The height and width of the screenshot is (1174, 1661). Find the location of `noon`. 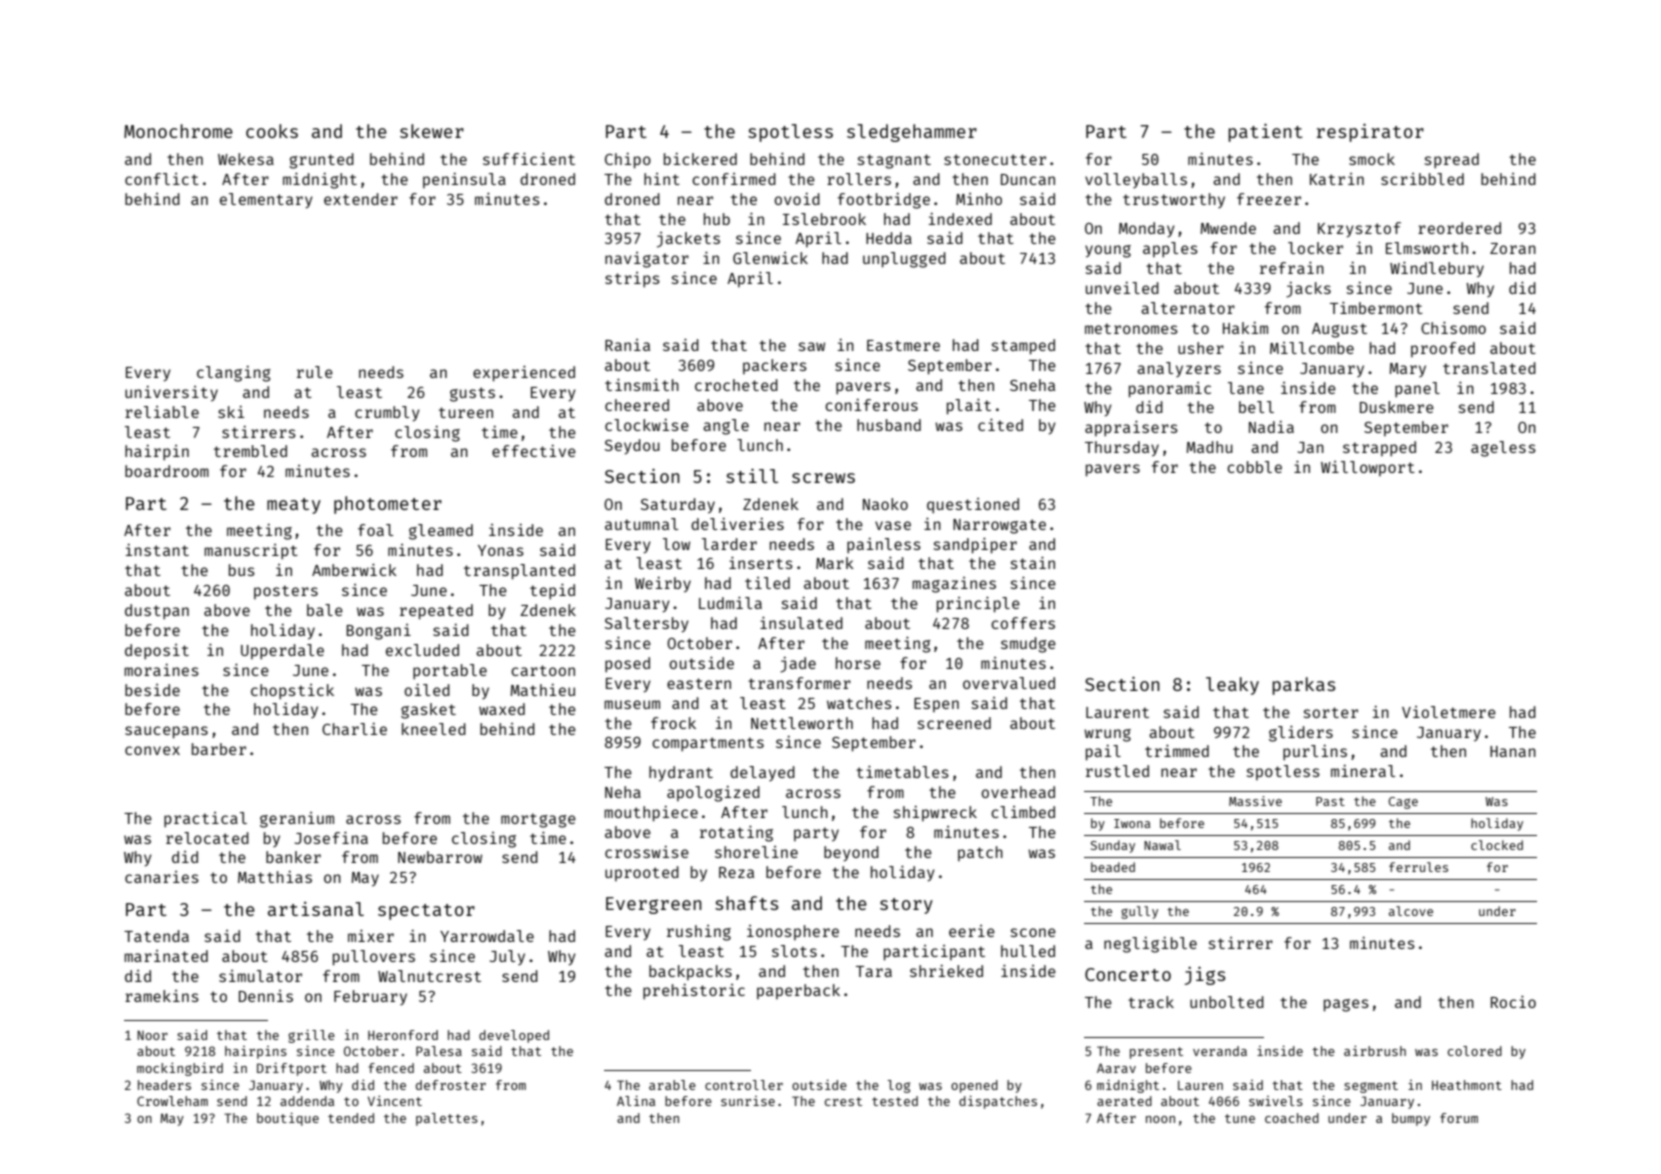

noon is located at coordinates (1160, 1119).
